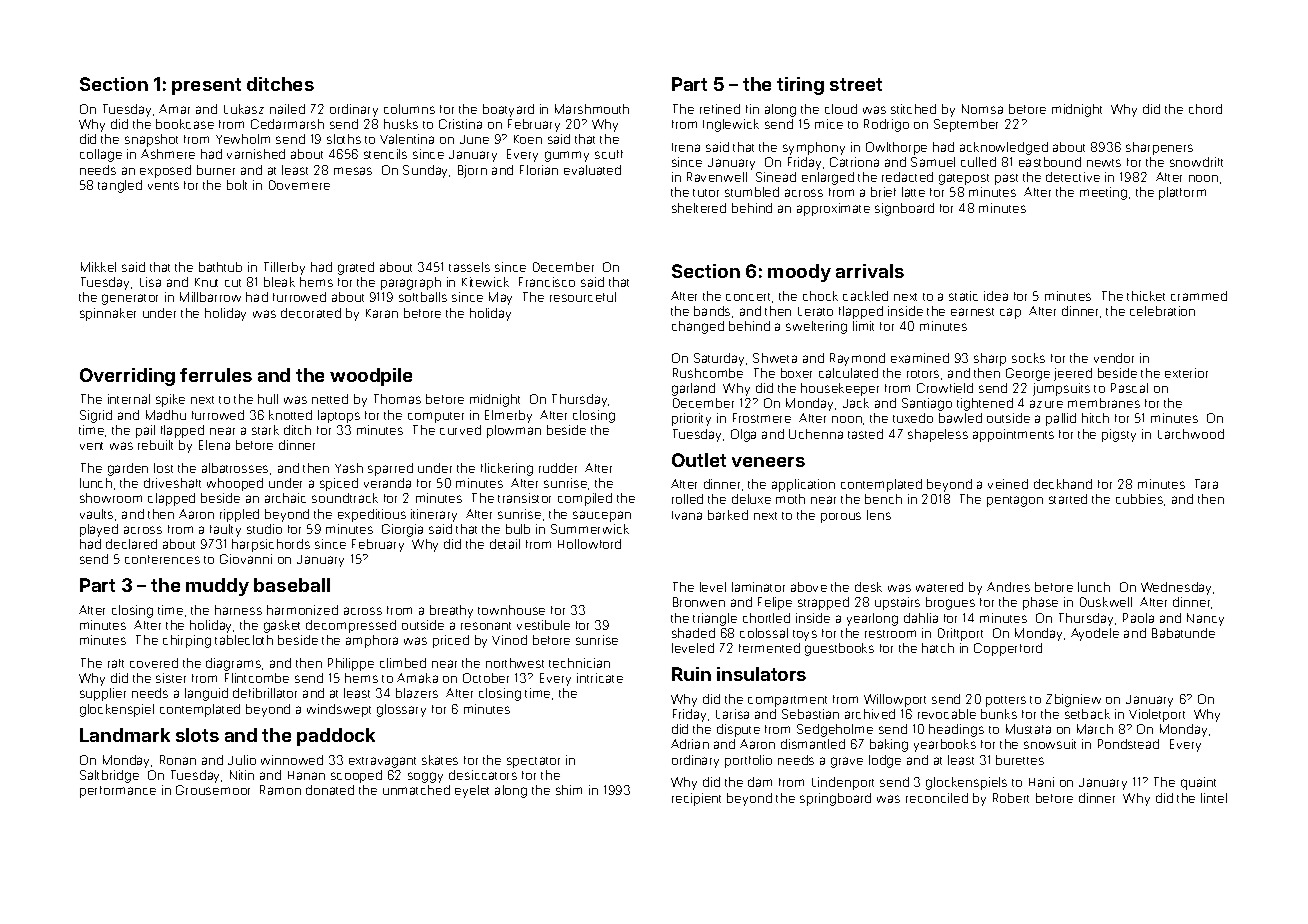 Image resolution: width=1308 pixels, height=924 pixels. What do you see at coordinates (829, 124) in the screenshot?
I see `mice` at bounding box center [829, 124].
